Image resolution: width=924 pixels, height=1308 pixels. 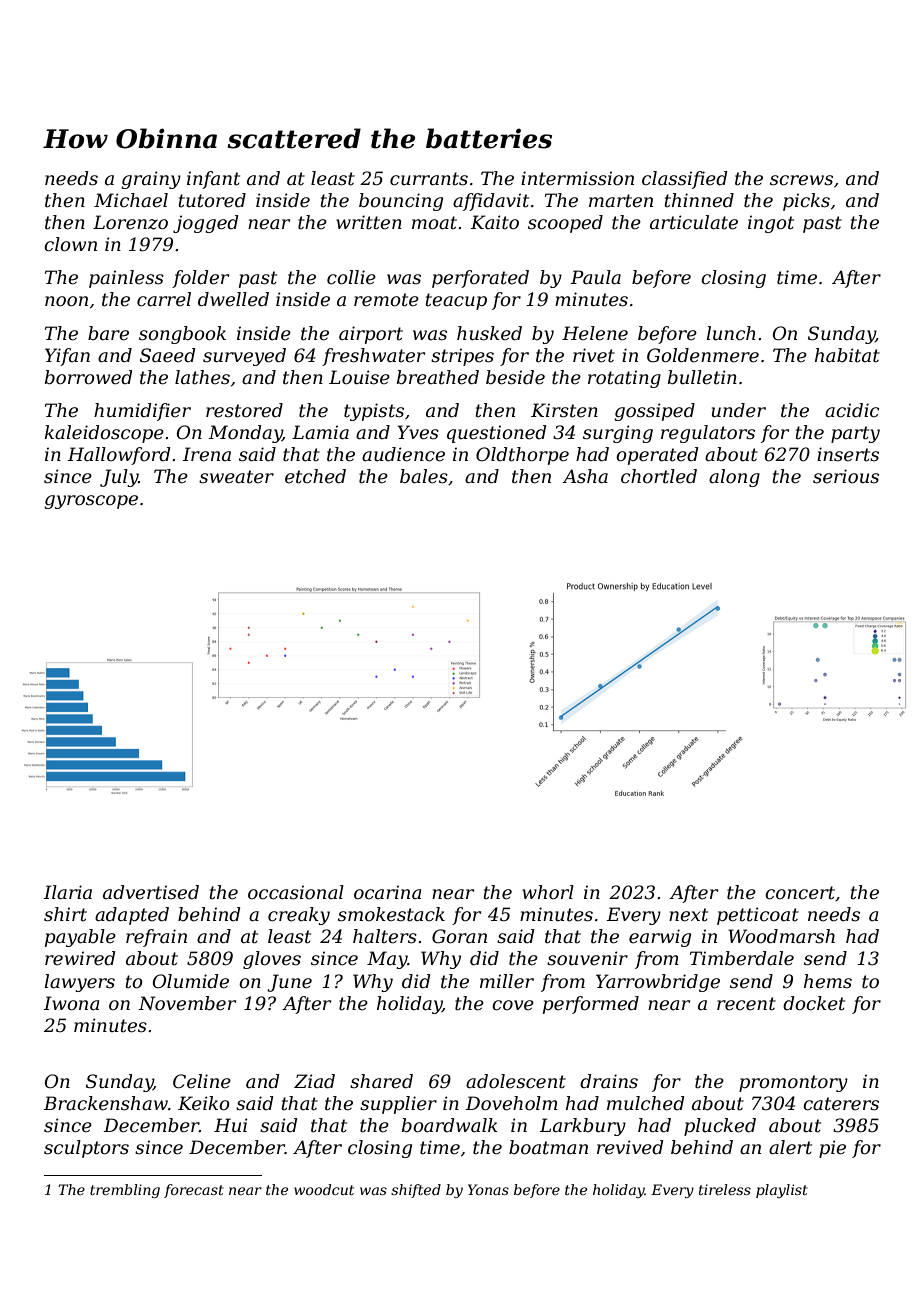 I want to click on currants, so click(x=429, y=179).
